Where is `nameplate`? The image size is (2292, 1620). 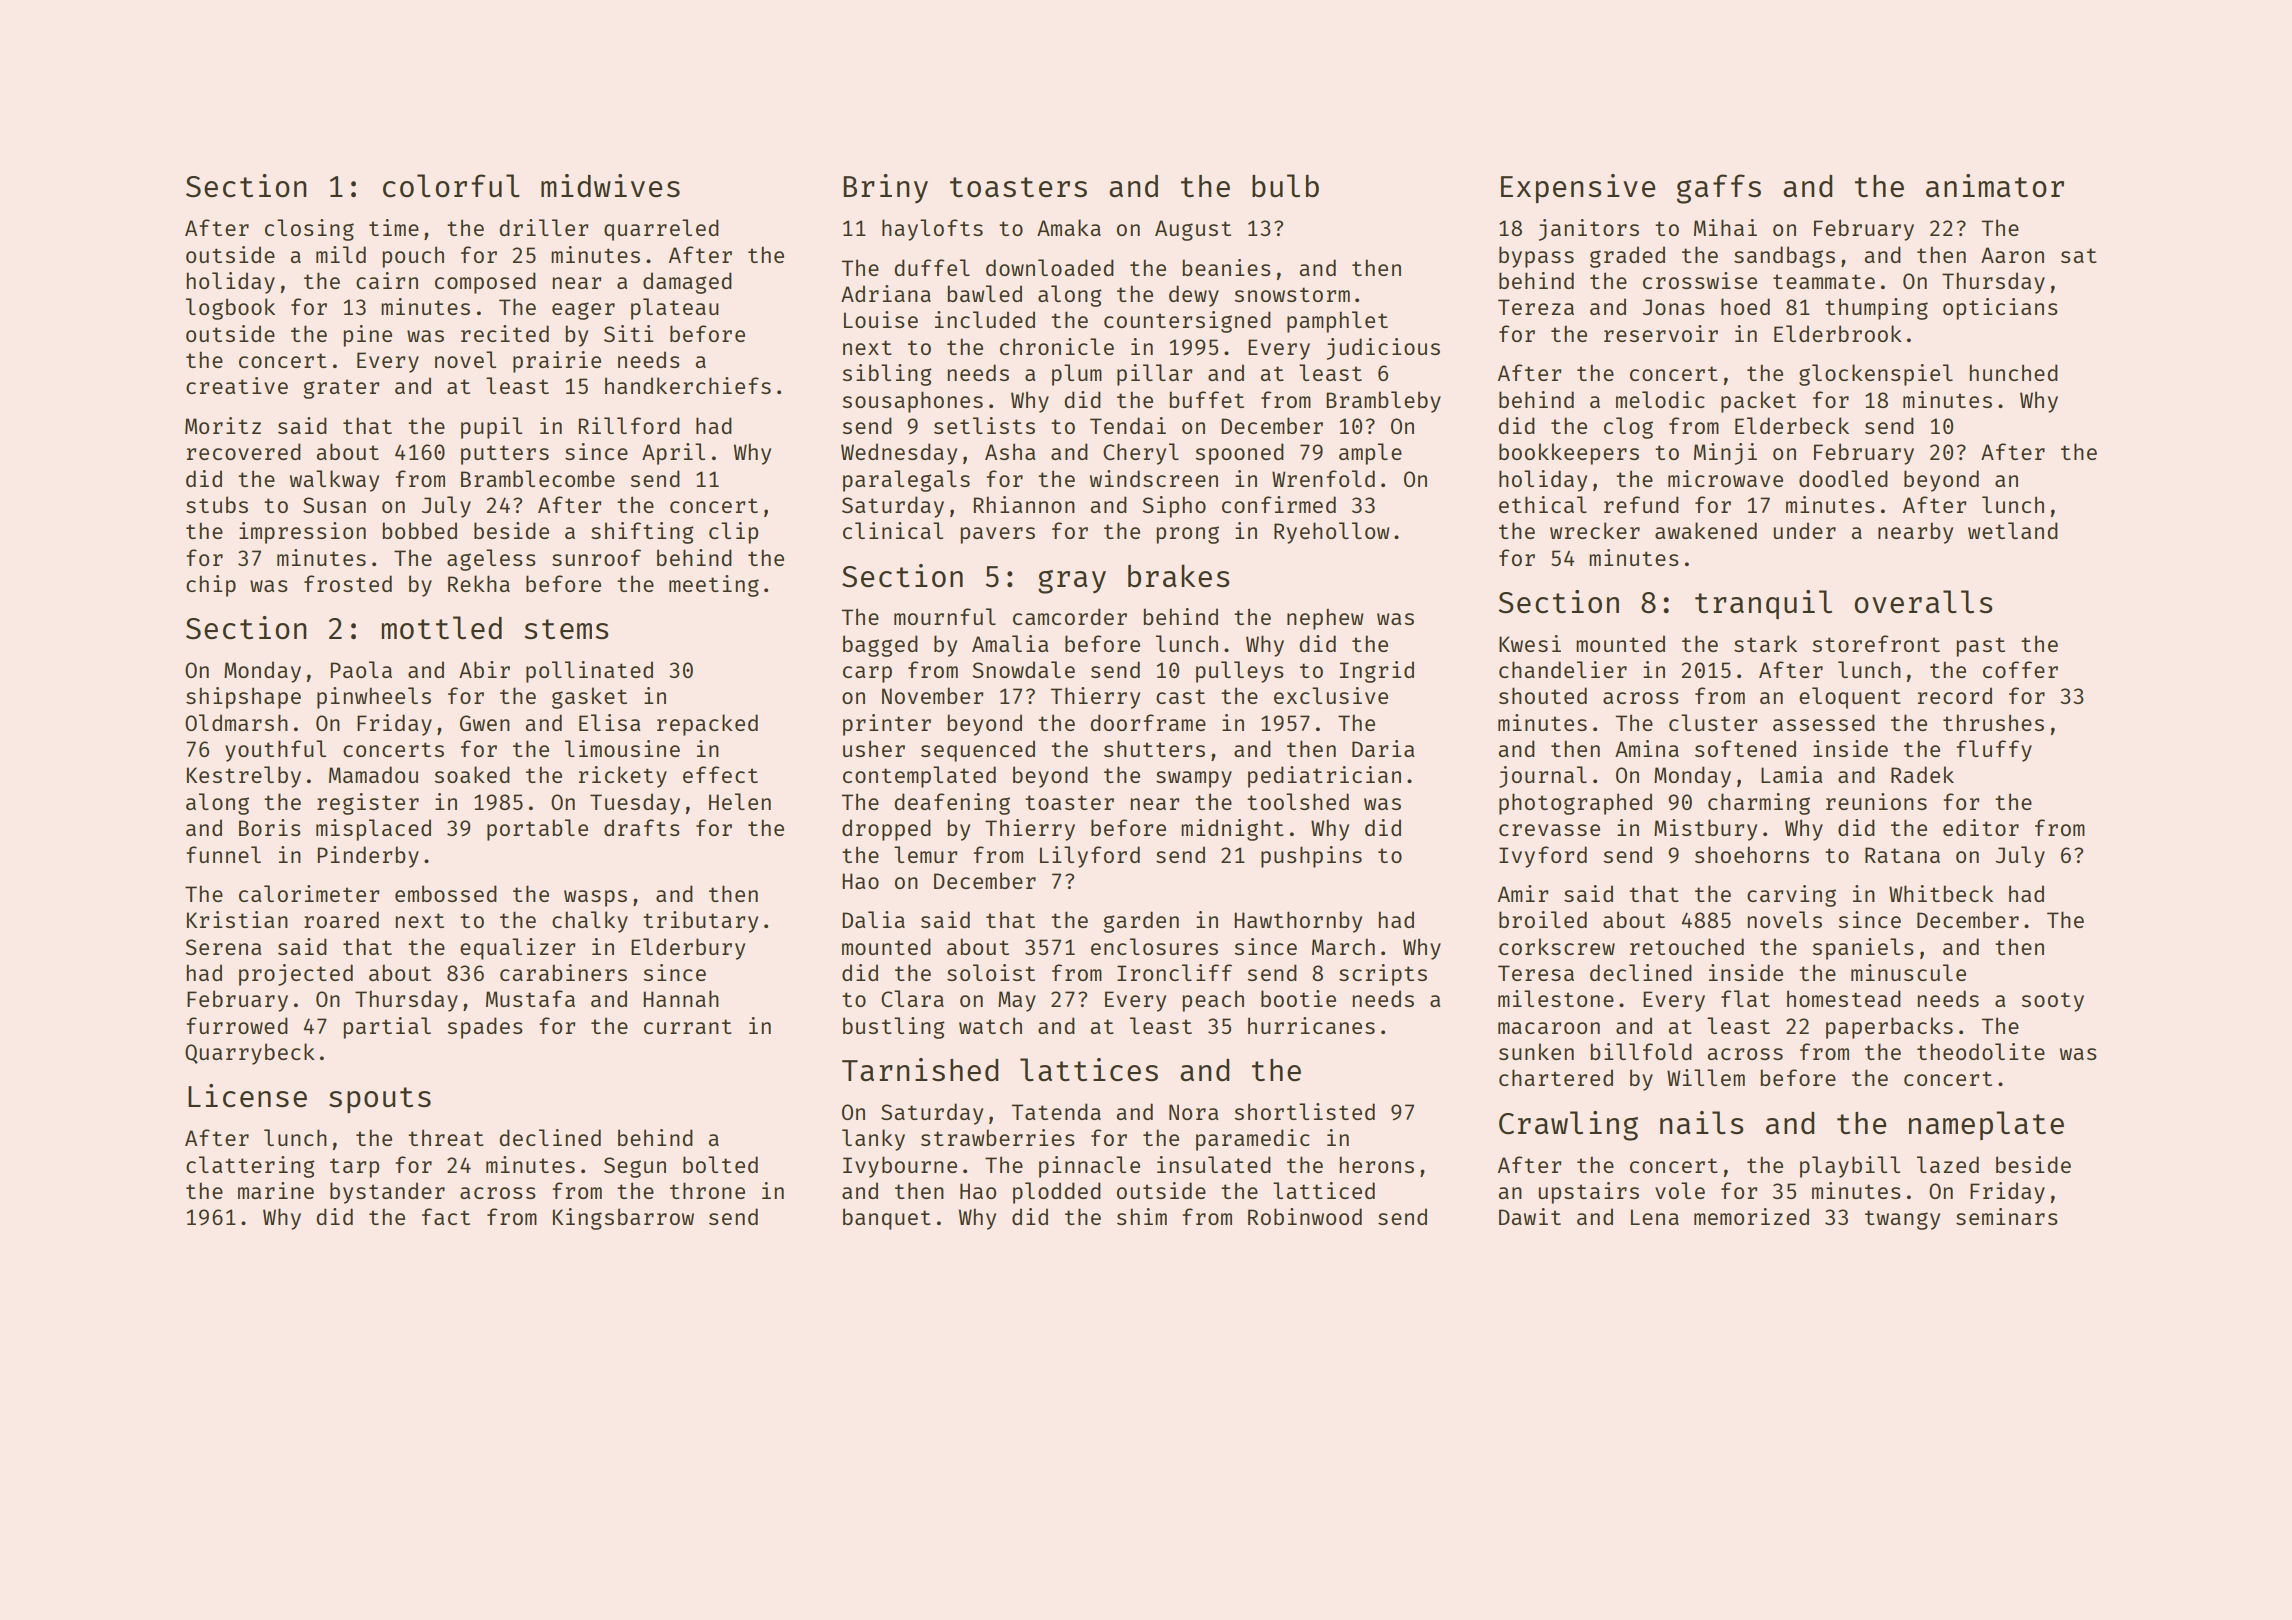
nameplate is located at coordinates (1986, 1125).
